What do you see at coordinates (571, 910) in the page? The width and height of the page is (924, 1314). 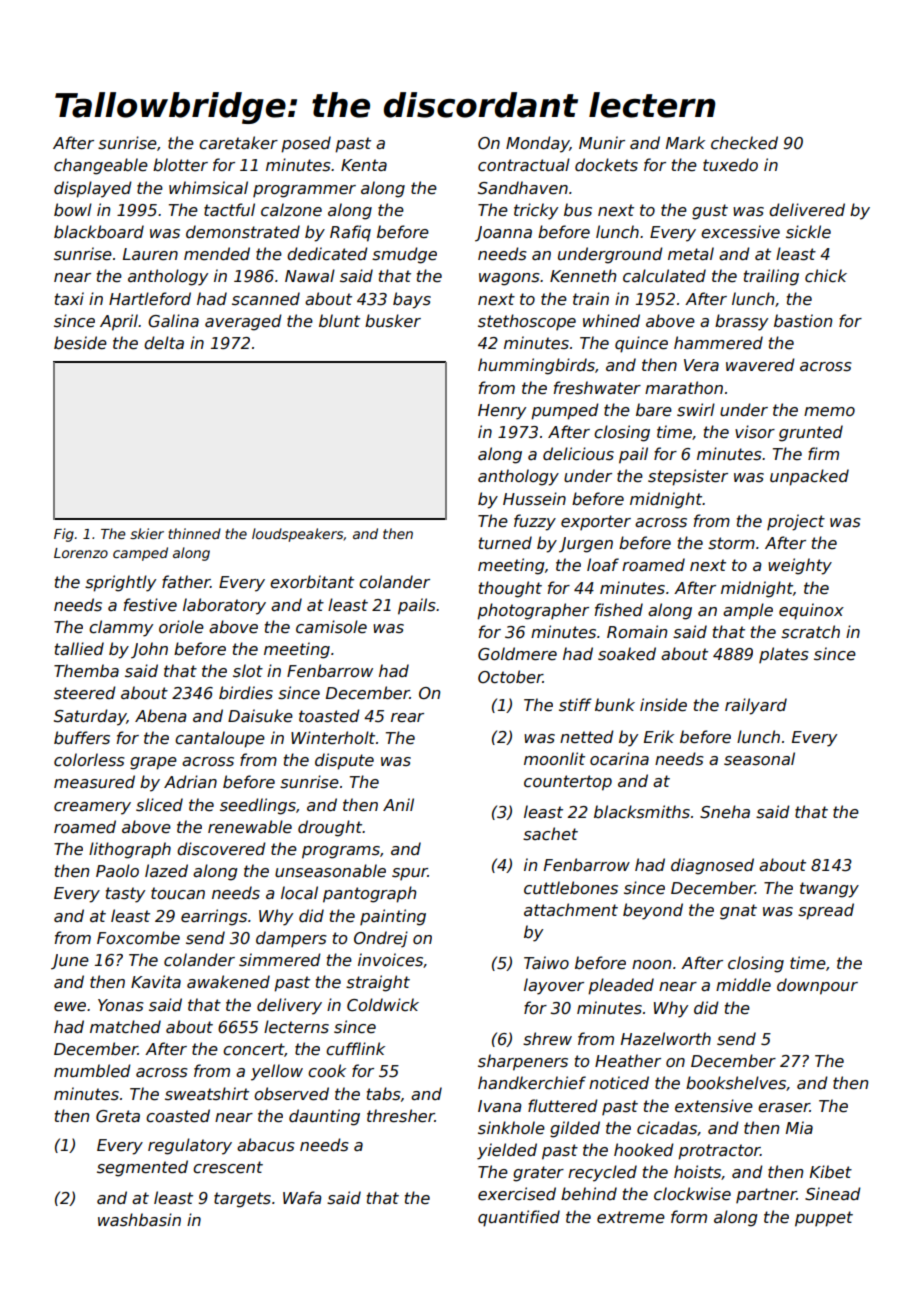 I see `attachment` at bounding box center [571, 910].
